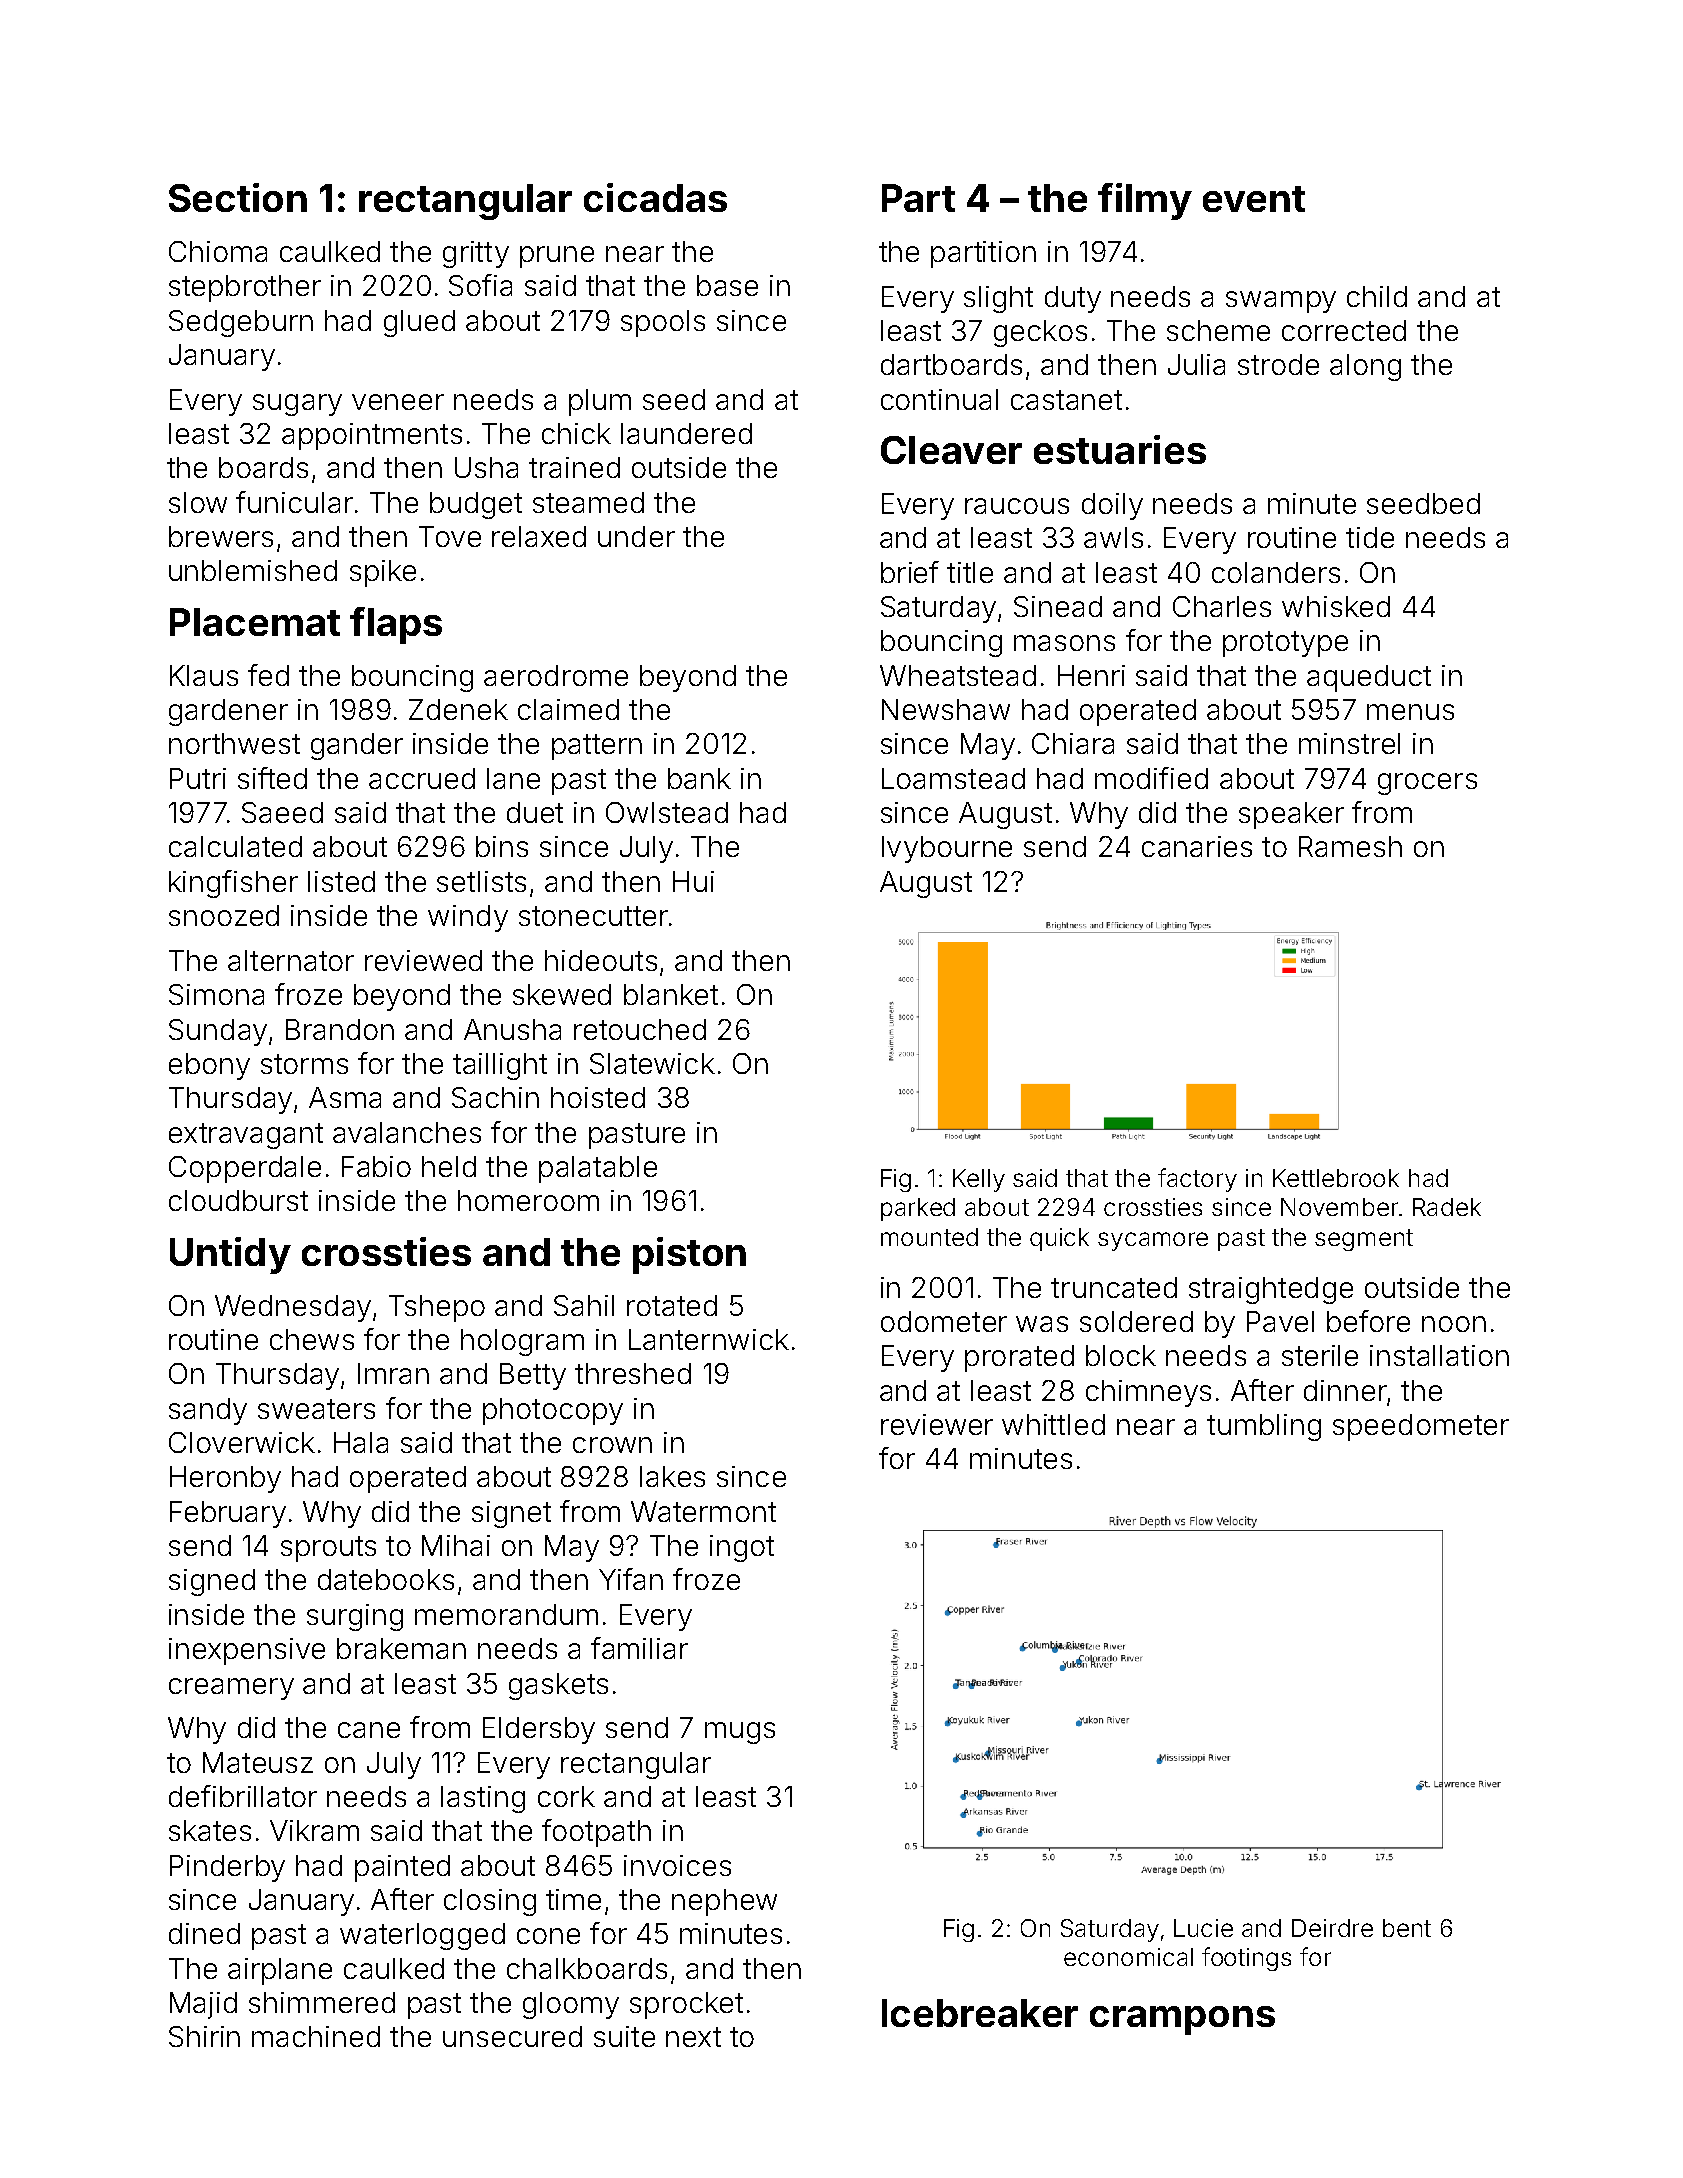 The image size is (1683, 2178). What do you see at coordinates (423, 960) in the document?
I see `reviewed` at bounding box center [423, 960].
